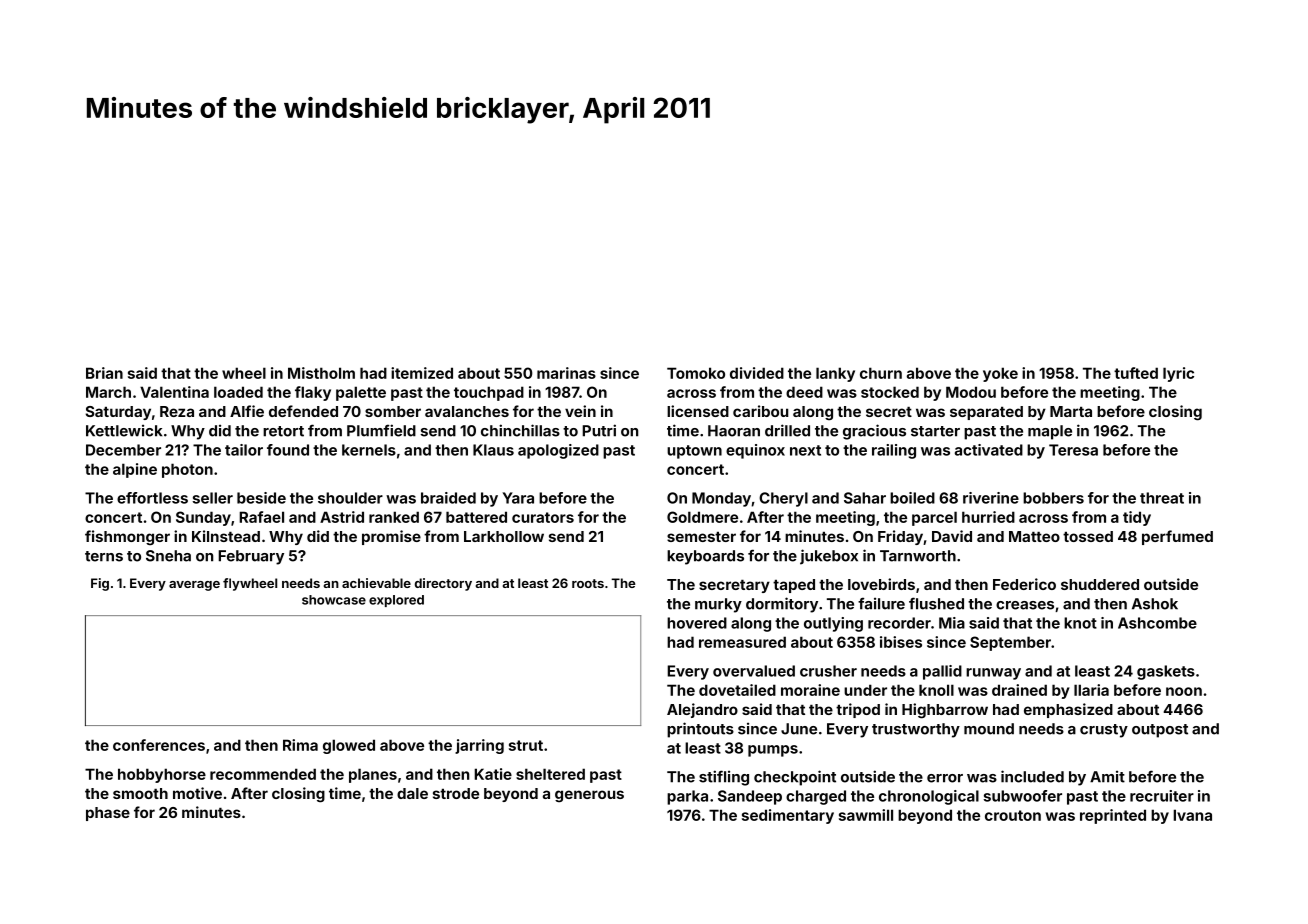  I want to click on showcase, so click(334, 600).
